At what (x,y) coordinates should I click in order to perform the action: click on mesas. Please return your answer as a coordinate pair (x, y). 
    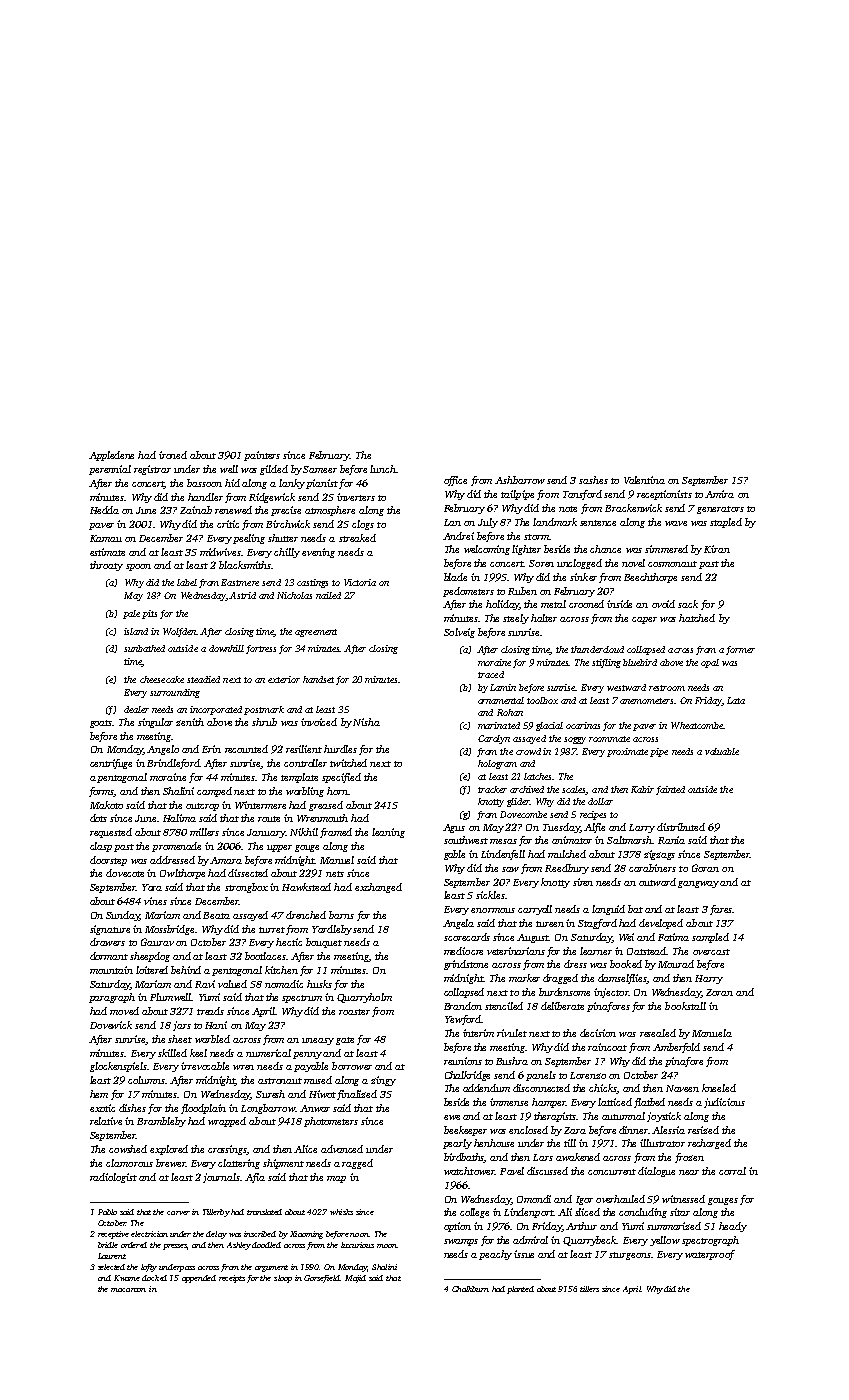
    Looking at the image, I should click on (503, 841).
